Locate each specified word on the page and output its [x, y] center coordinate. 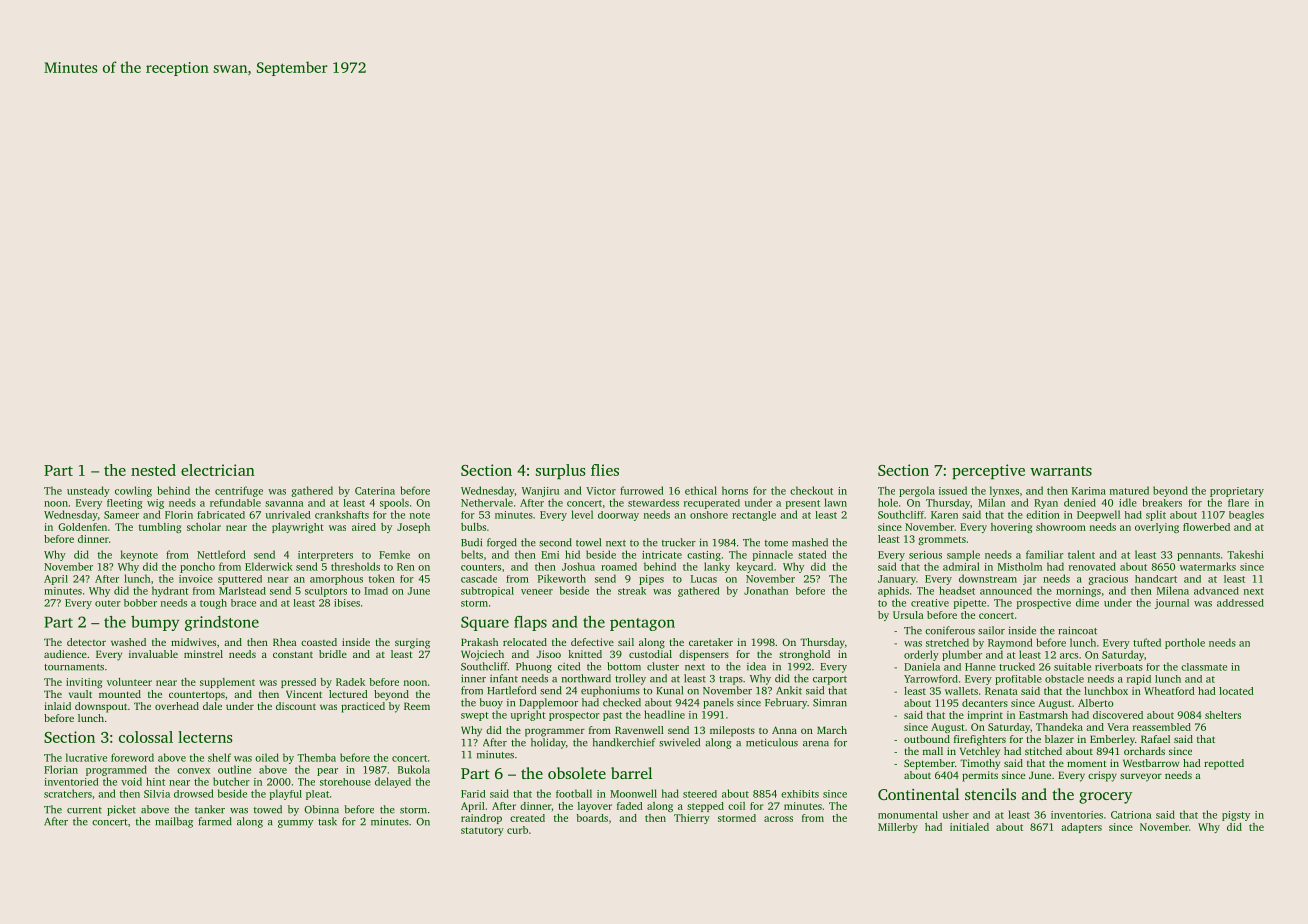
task [327, 821]
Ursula [908, 615]
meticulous [772, 742]
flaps [530, 623]
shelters [1223, 715]
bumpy [155, 623]
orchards [1144, 751]
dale [212, 706]
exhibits [800, 794]
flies [605, 470]
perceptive [988, 471]
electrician [218, 470]
